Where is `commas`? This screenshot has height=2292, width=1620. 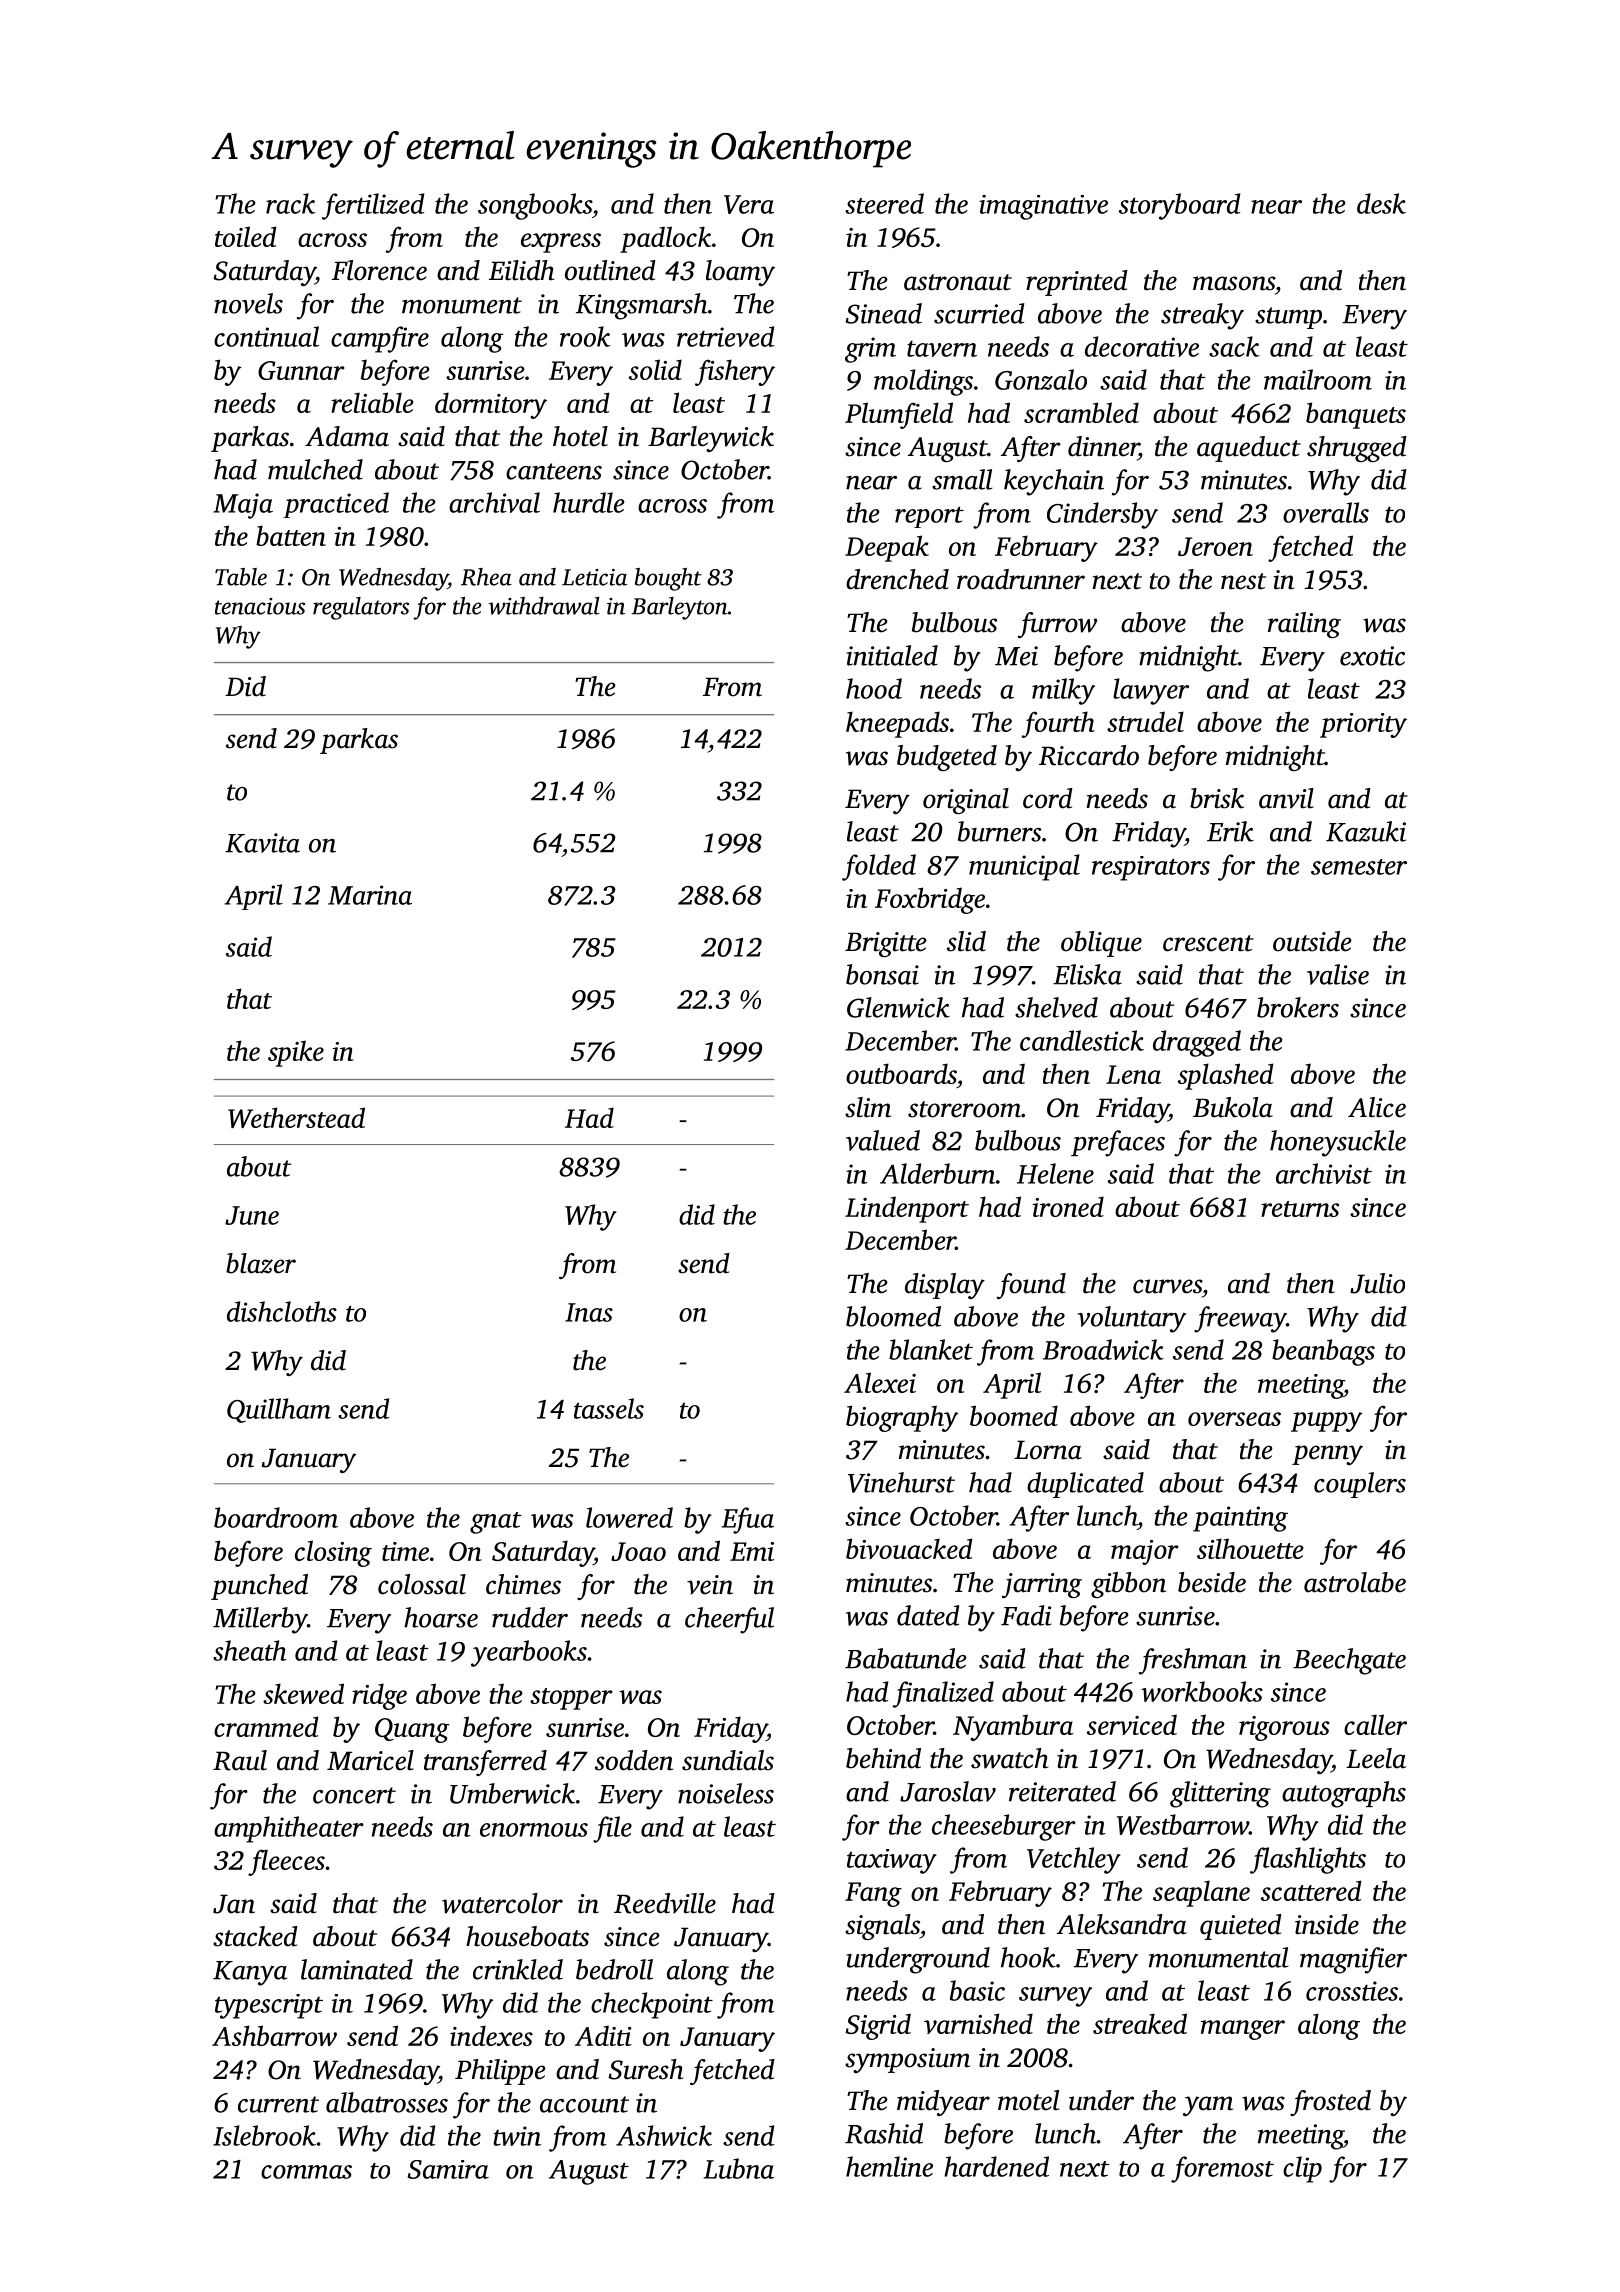 commas is located at coordinates (306, 2172).
